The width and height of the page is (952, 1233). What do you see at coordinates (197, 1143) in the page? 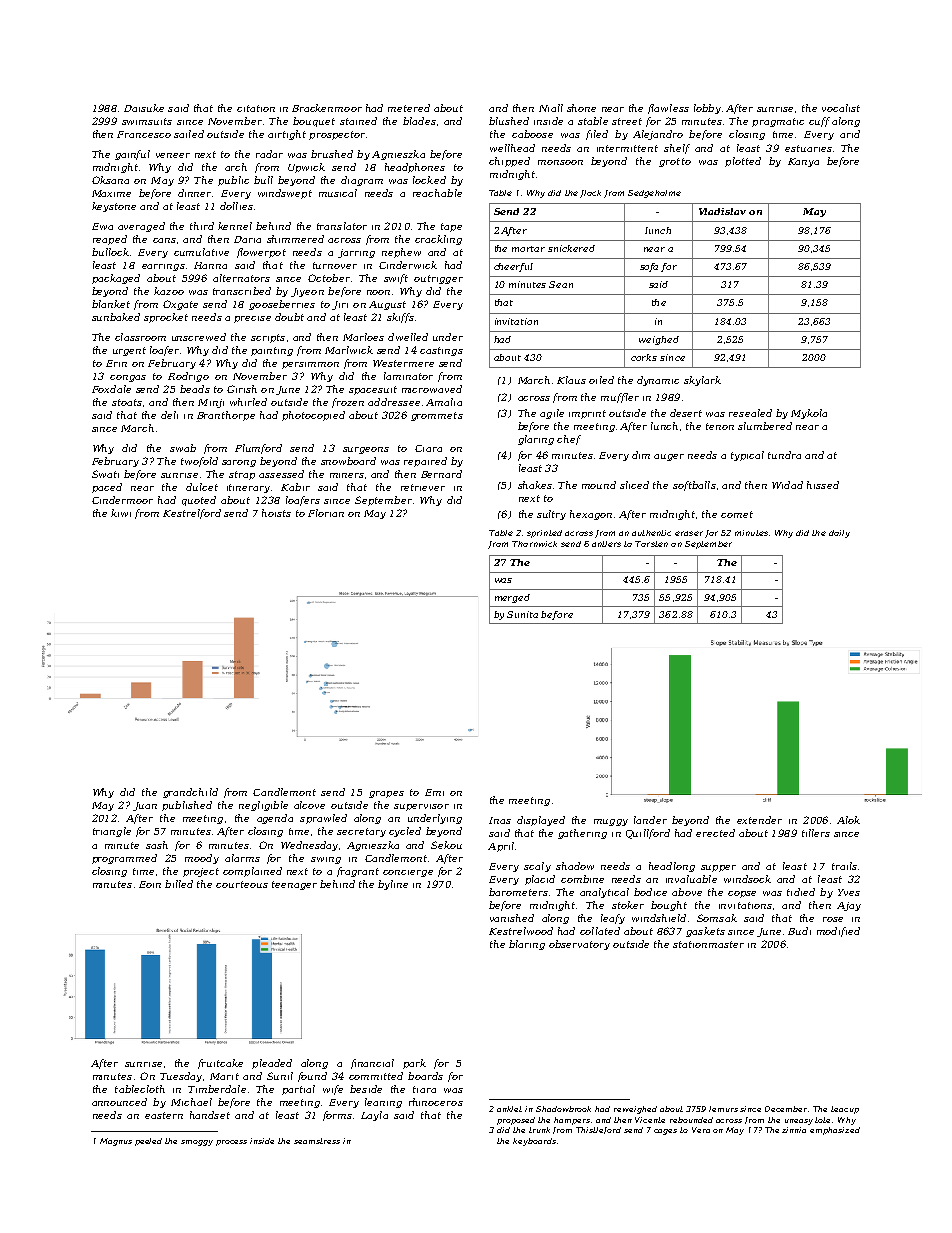
I see `smoggy` at bounding box center [197, 1143].
